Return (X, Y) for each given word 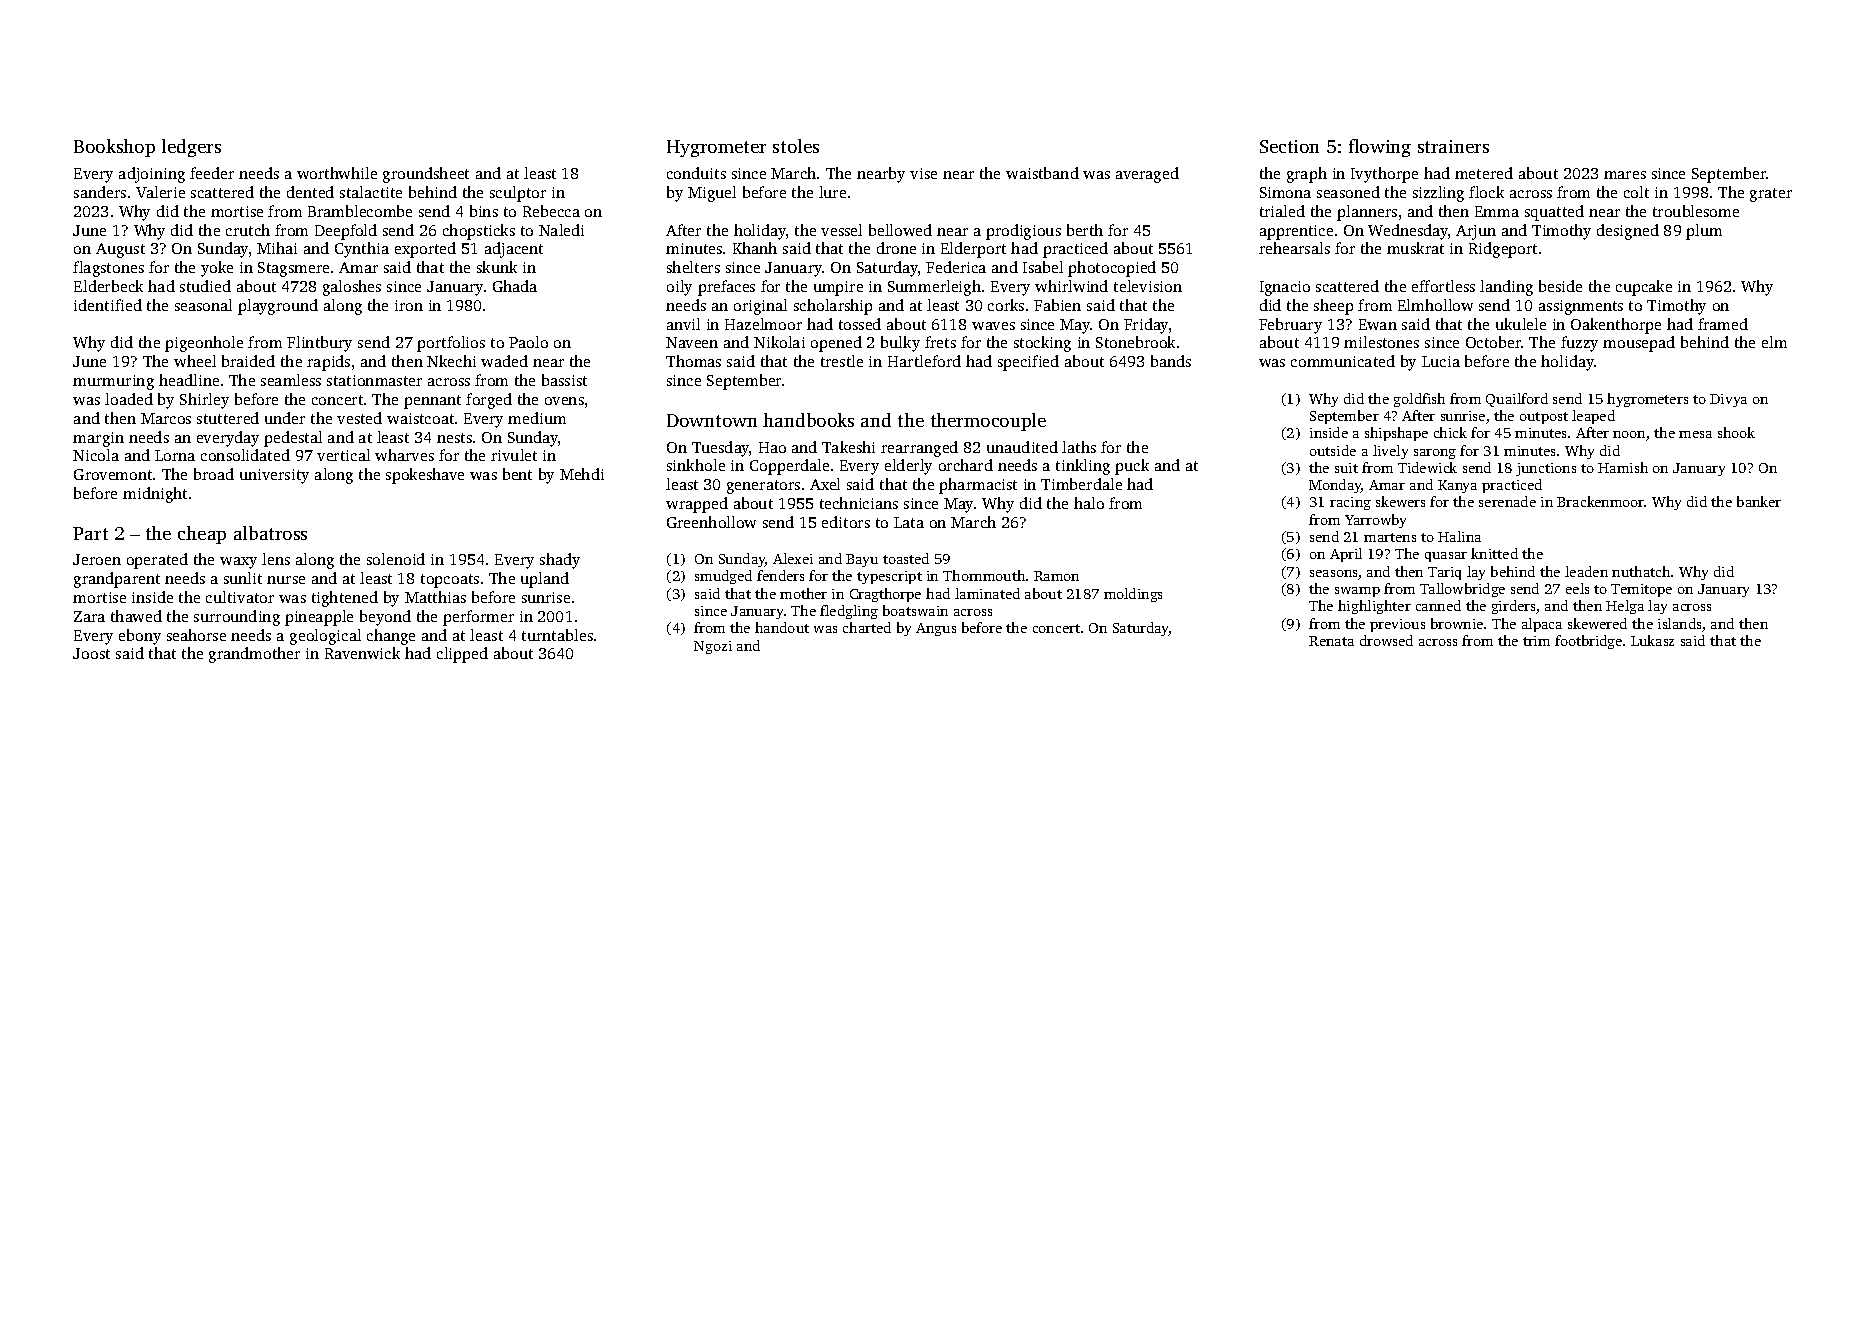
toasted (906, 558)
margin (98, 439)
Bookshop (114, 148)
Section (1289, 146)
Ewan (1378, 324)
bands (1171, 361)
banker (1759, 501)
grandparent (117, 580)
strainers (1453, 146)
